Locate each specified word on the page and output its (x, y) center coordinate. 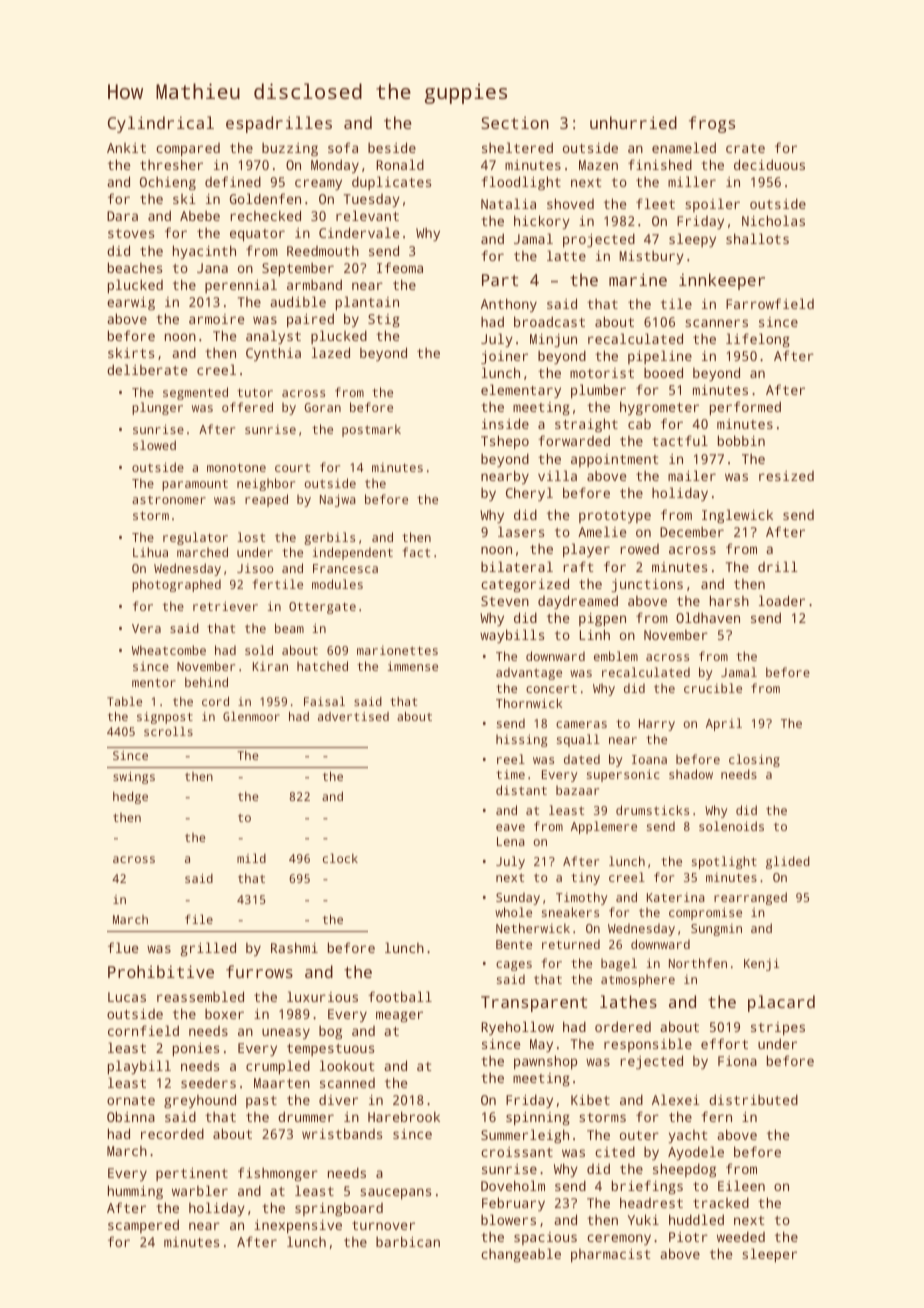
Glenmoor (251, 716)
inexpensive (298, 1227)
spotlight (724, 862)
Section (515, 122)
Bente (514, 944)
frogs (712, 124)
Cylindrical (161, 124)
